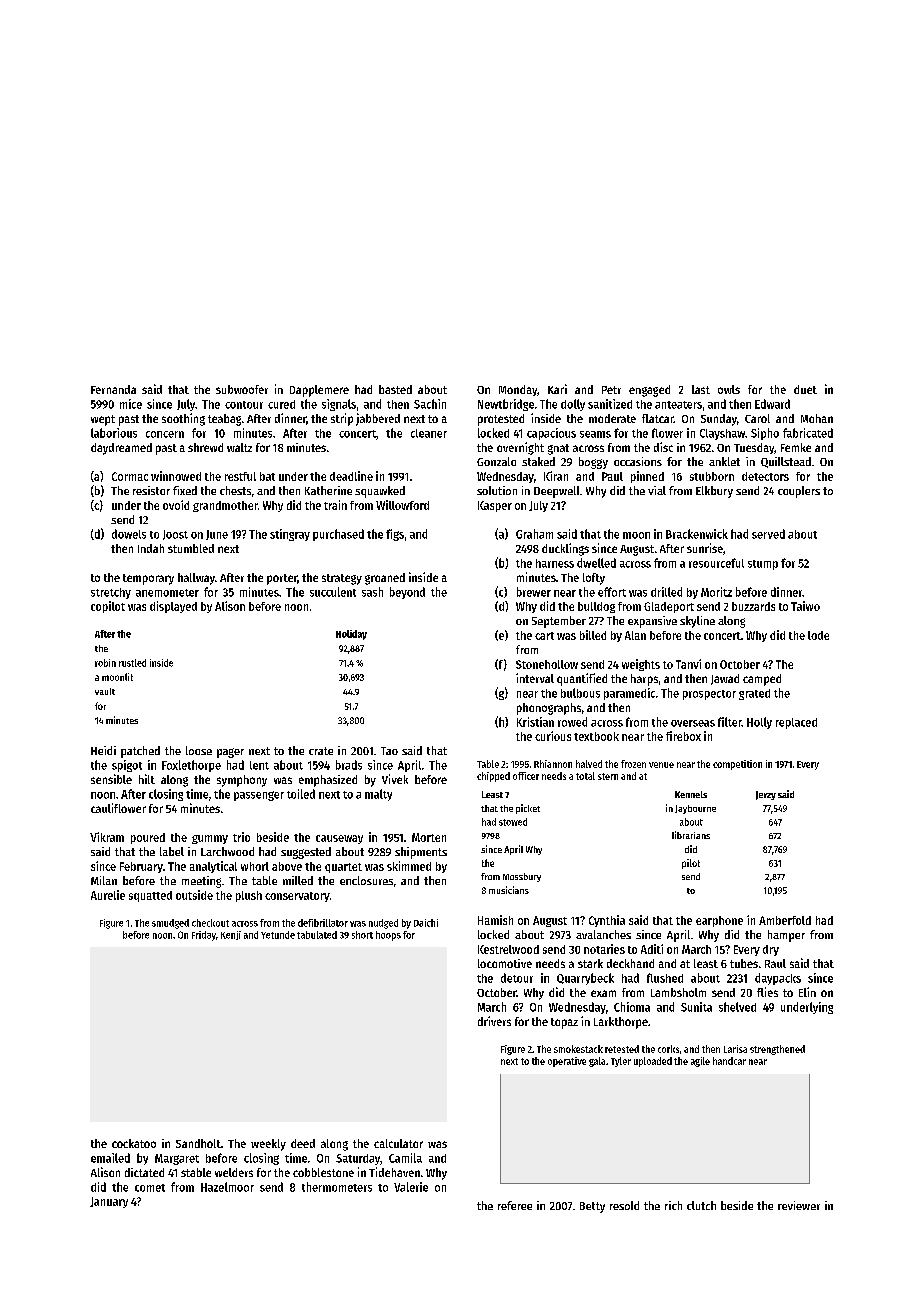 The width and height of the screenshot is (924, 1308). I want to click on porter, so click(282, 579).
